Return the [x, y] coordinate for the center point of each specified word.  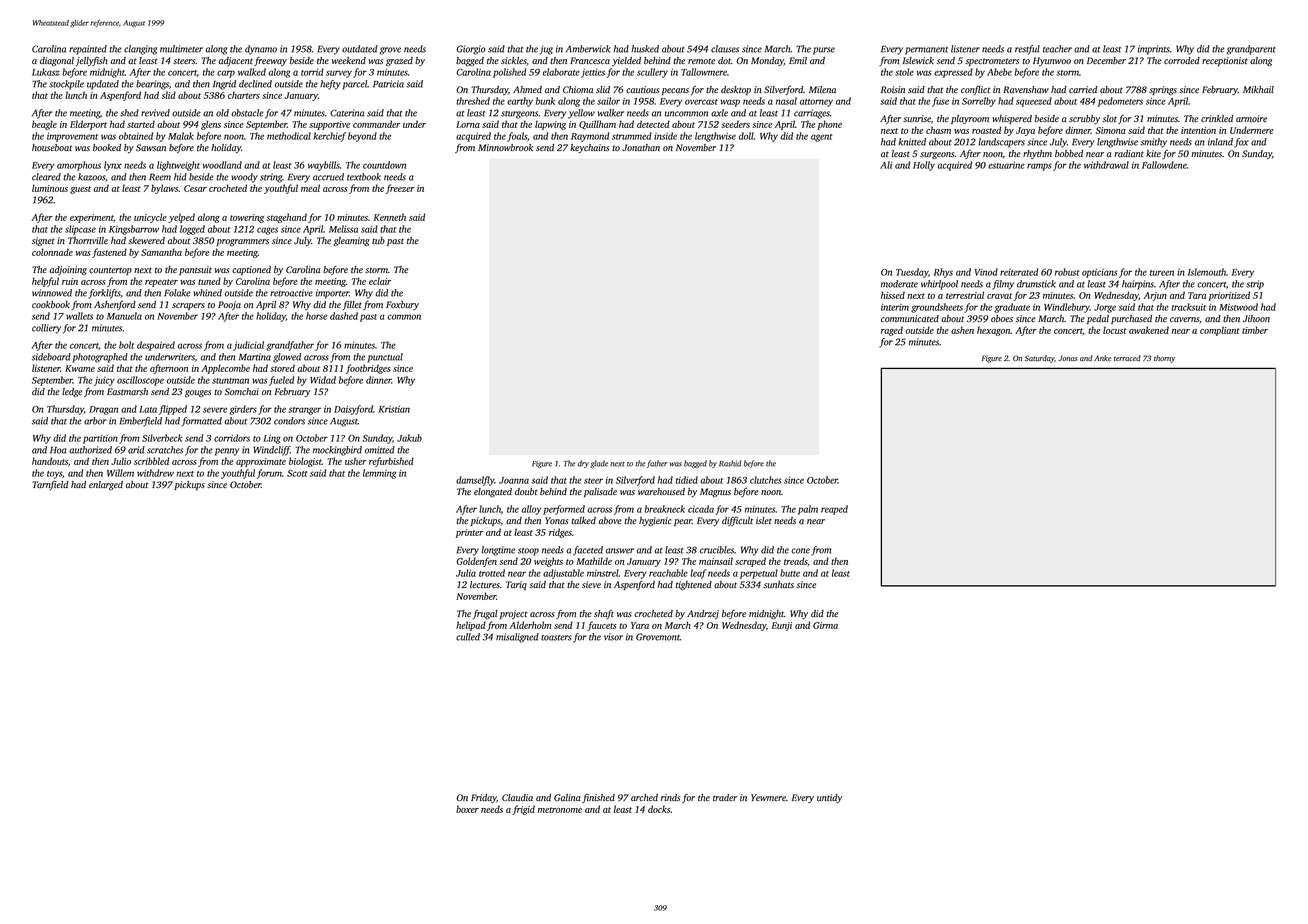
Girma [825, 625]
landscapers [1001, 143]
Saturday [1039, 359]
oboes [1002, 318]
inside [665, 136]
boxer [467, 809]
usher [356, 461]
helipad [471, 626]
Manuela [124, 316]
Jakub [409, 438]
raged [892, 331]
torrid [312, 72]
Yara [640, 625]
